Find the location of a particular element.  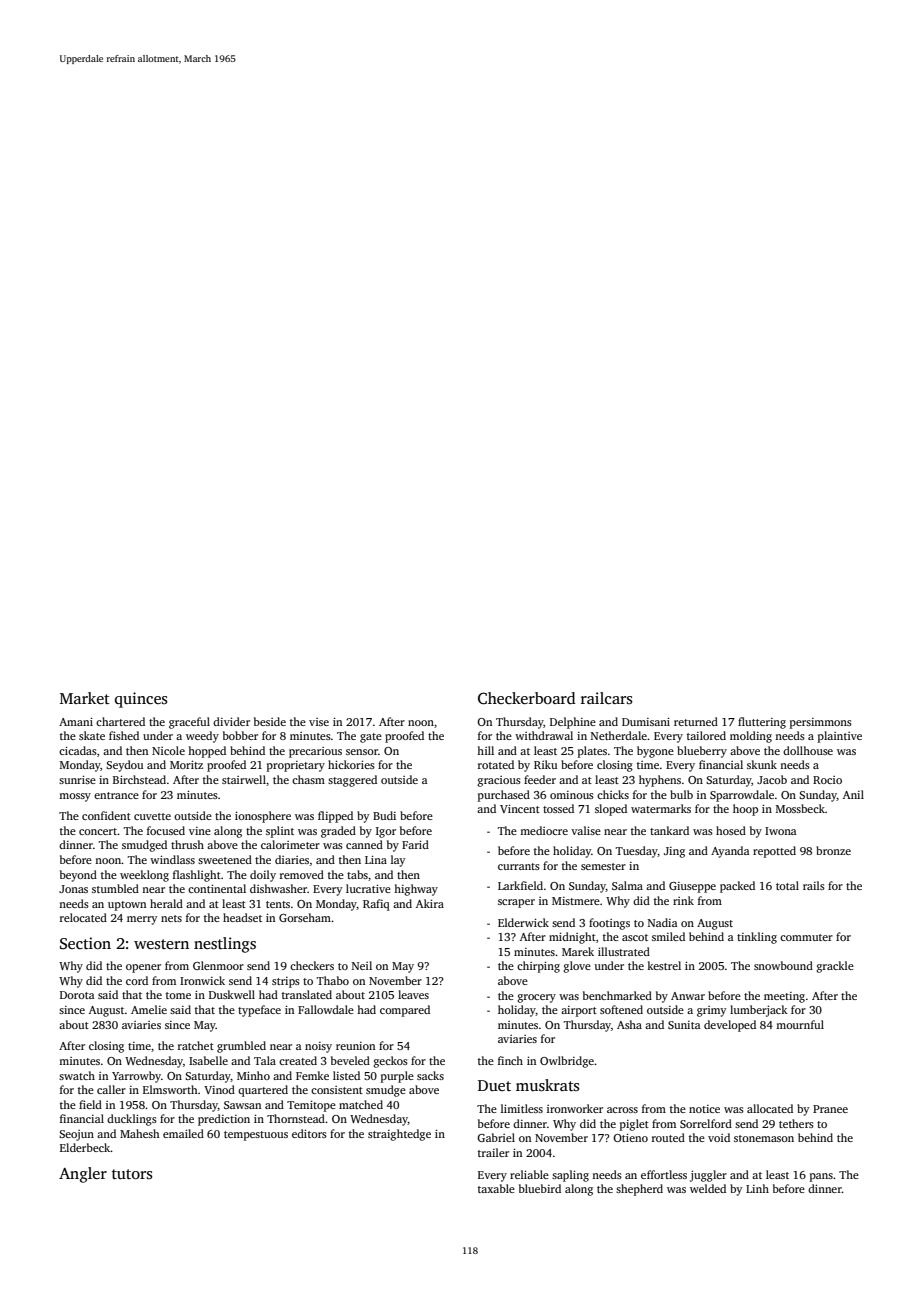

total is located at coordinates (787, 885).
